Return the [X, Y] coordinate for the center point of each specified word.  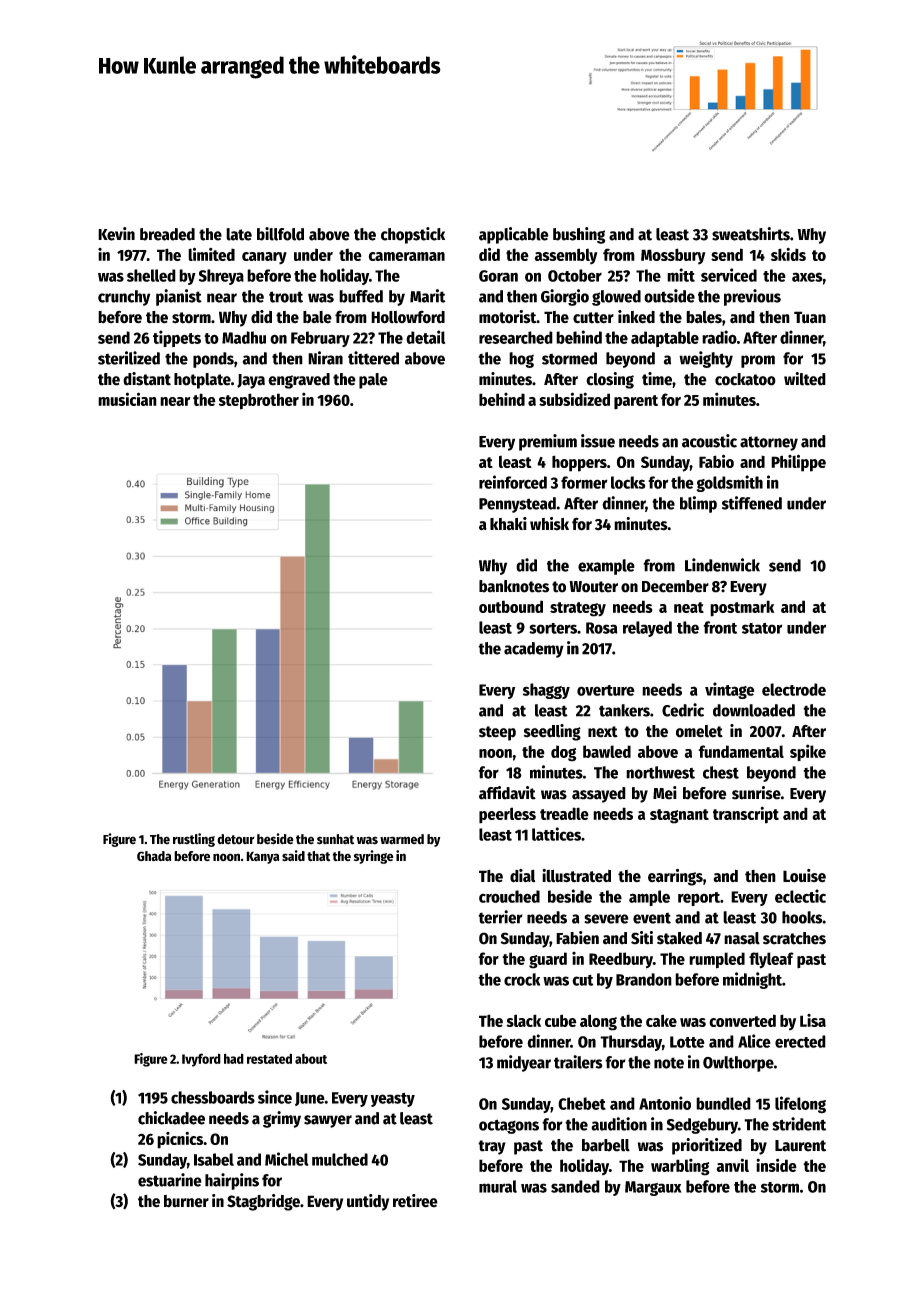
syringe [374, 857]
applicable [514, 235]
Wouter [593, 587]
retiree [415, 1201]
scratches [794, 938]
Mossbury [673, 256]
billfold [280, 234]
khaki [508, 524]
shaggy [546, 691]
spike [808, 752]
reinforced [513, 482]
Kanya [262, 857]
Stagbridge [263, 1202]
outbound [511, 606]
